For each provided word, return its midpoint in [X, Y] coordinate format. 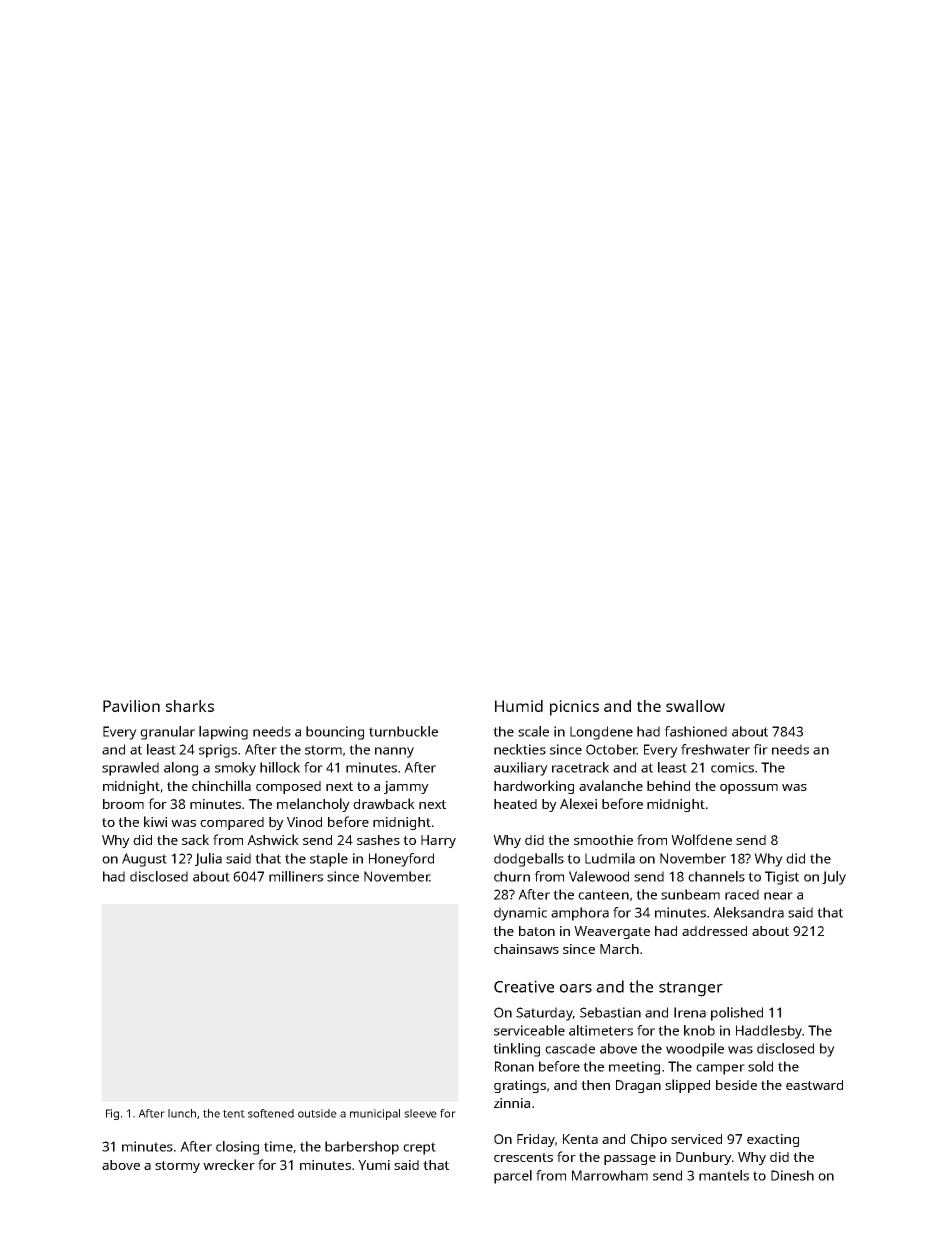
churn [512, 876]
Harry [438, 841]
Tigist [782, 878]
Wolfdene [701, 839]
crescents [523, 1157]
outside [317, 1113]
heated [515, 804]
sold [760, 1066]
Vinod [304, 822]
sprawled [130, 769]
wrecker [229, 1164]
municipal [375, 1114]
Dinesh [792, 1175]
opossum [749, 789]
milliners [296, 876]
